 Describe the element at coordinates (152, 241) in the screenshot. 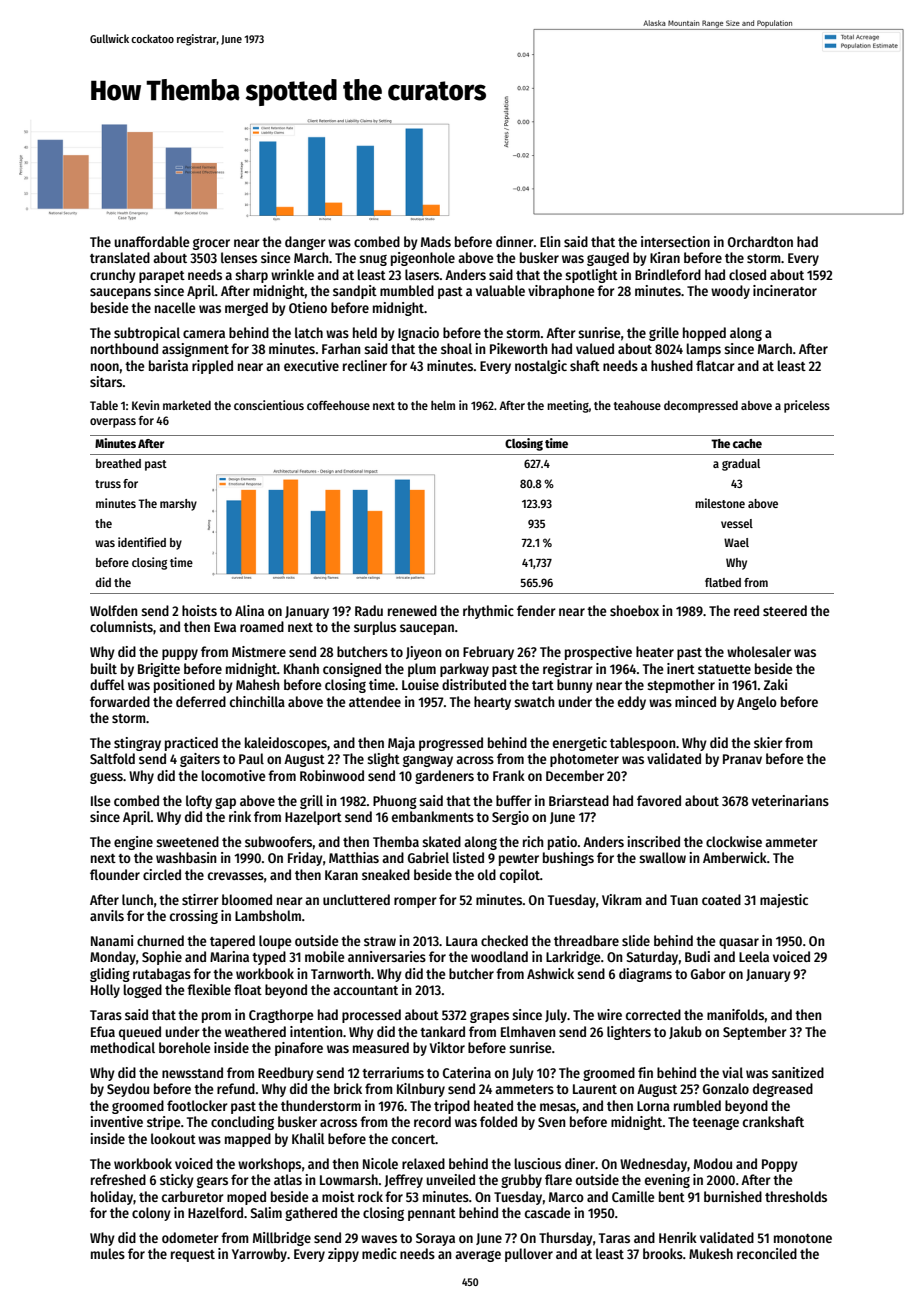

I see `unaffordable` at that location.
